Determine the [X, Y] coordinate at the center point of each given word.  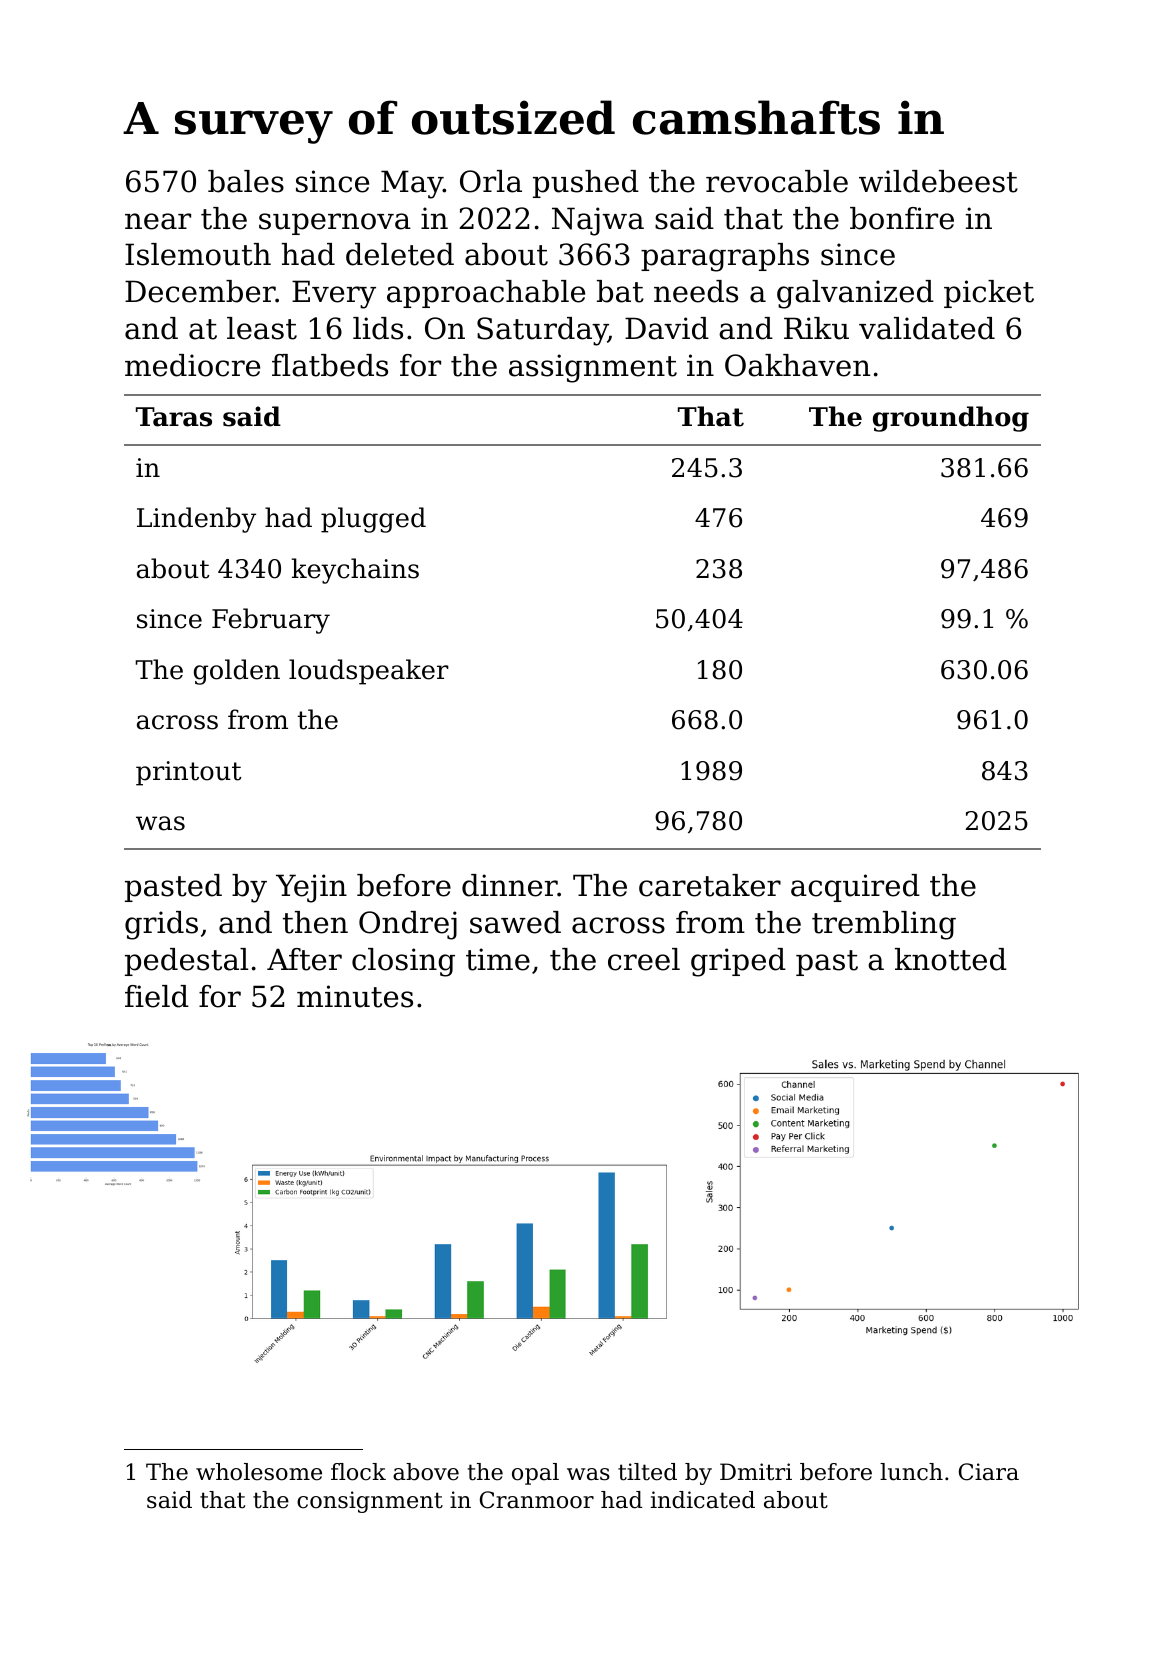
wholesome [259, 1472]
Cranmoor [537, 1500]
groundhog [951, 419]
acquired [855, 888]
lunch [911, 1472]
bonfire [902, 218]
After [304, 959]
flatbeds [330, 365]
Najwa [598, 221]
